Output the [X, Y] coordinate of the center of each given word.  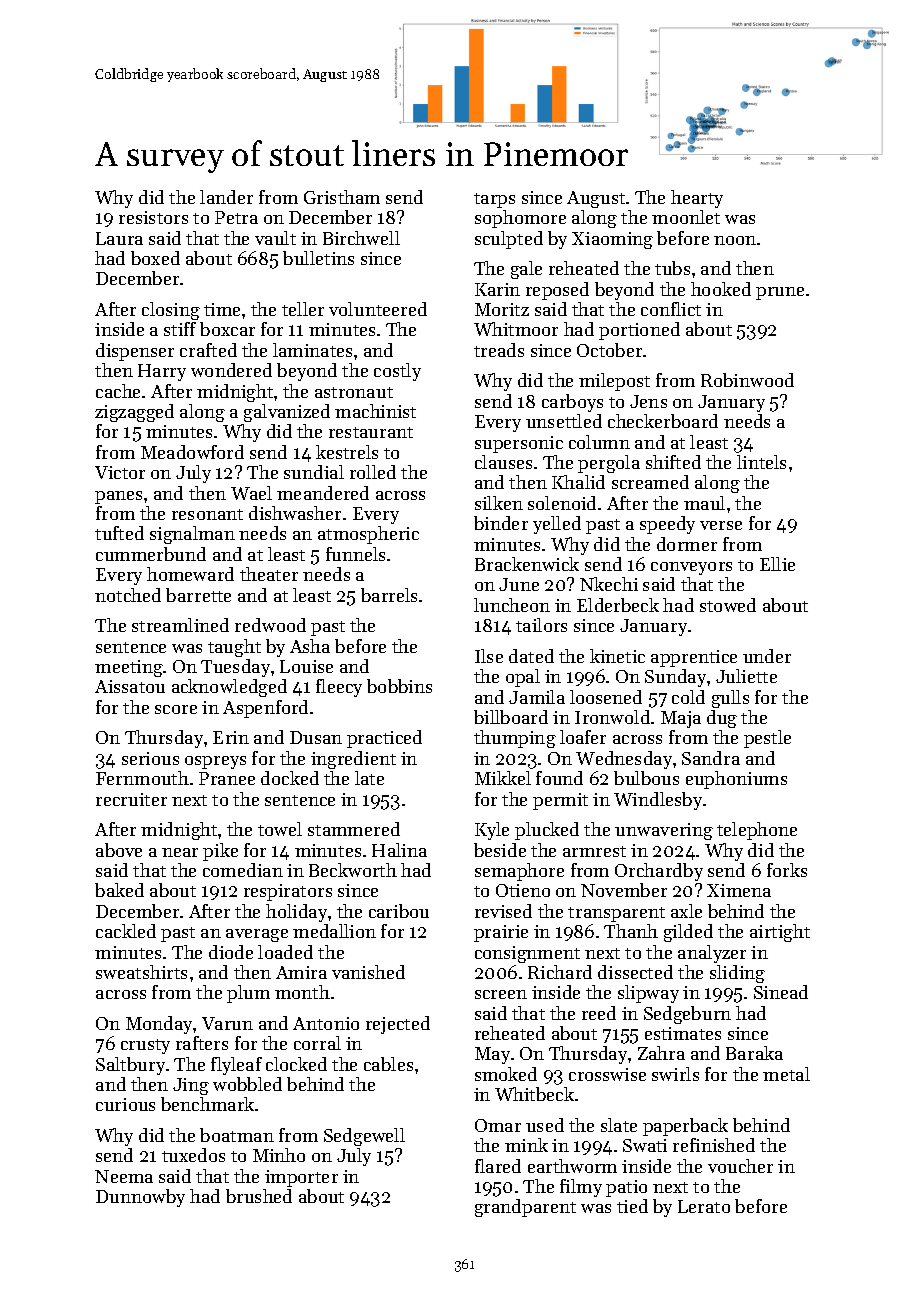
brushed [259, 1196]
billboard [511, 717]
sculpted [509, 240]
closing [171, 311]
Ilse [489, 656]
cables [388, 1064]
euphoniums [736, 780]
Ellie [777, 564]
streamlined [180, 625]
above [119, 850]
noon [735, 240]
